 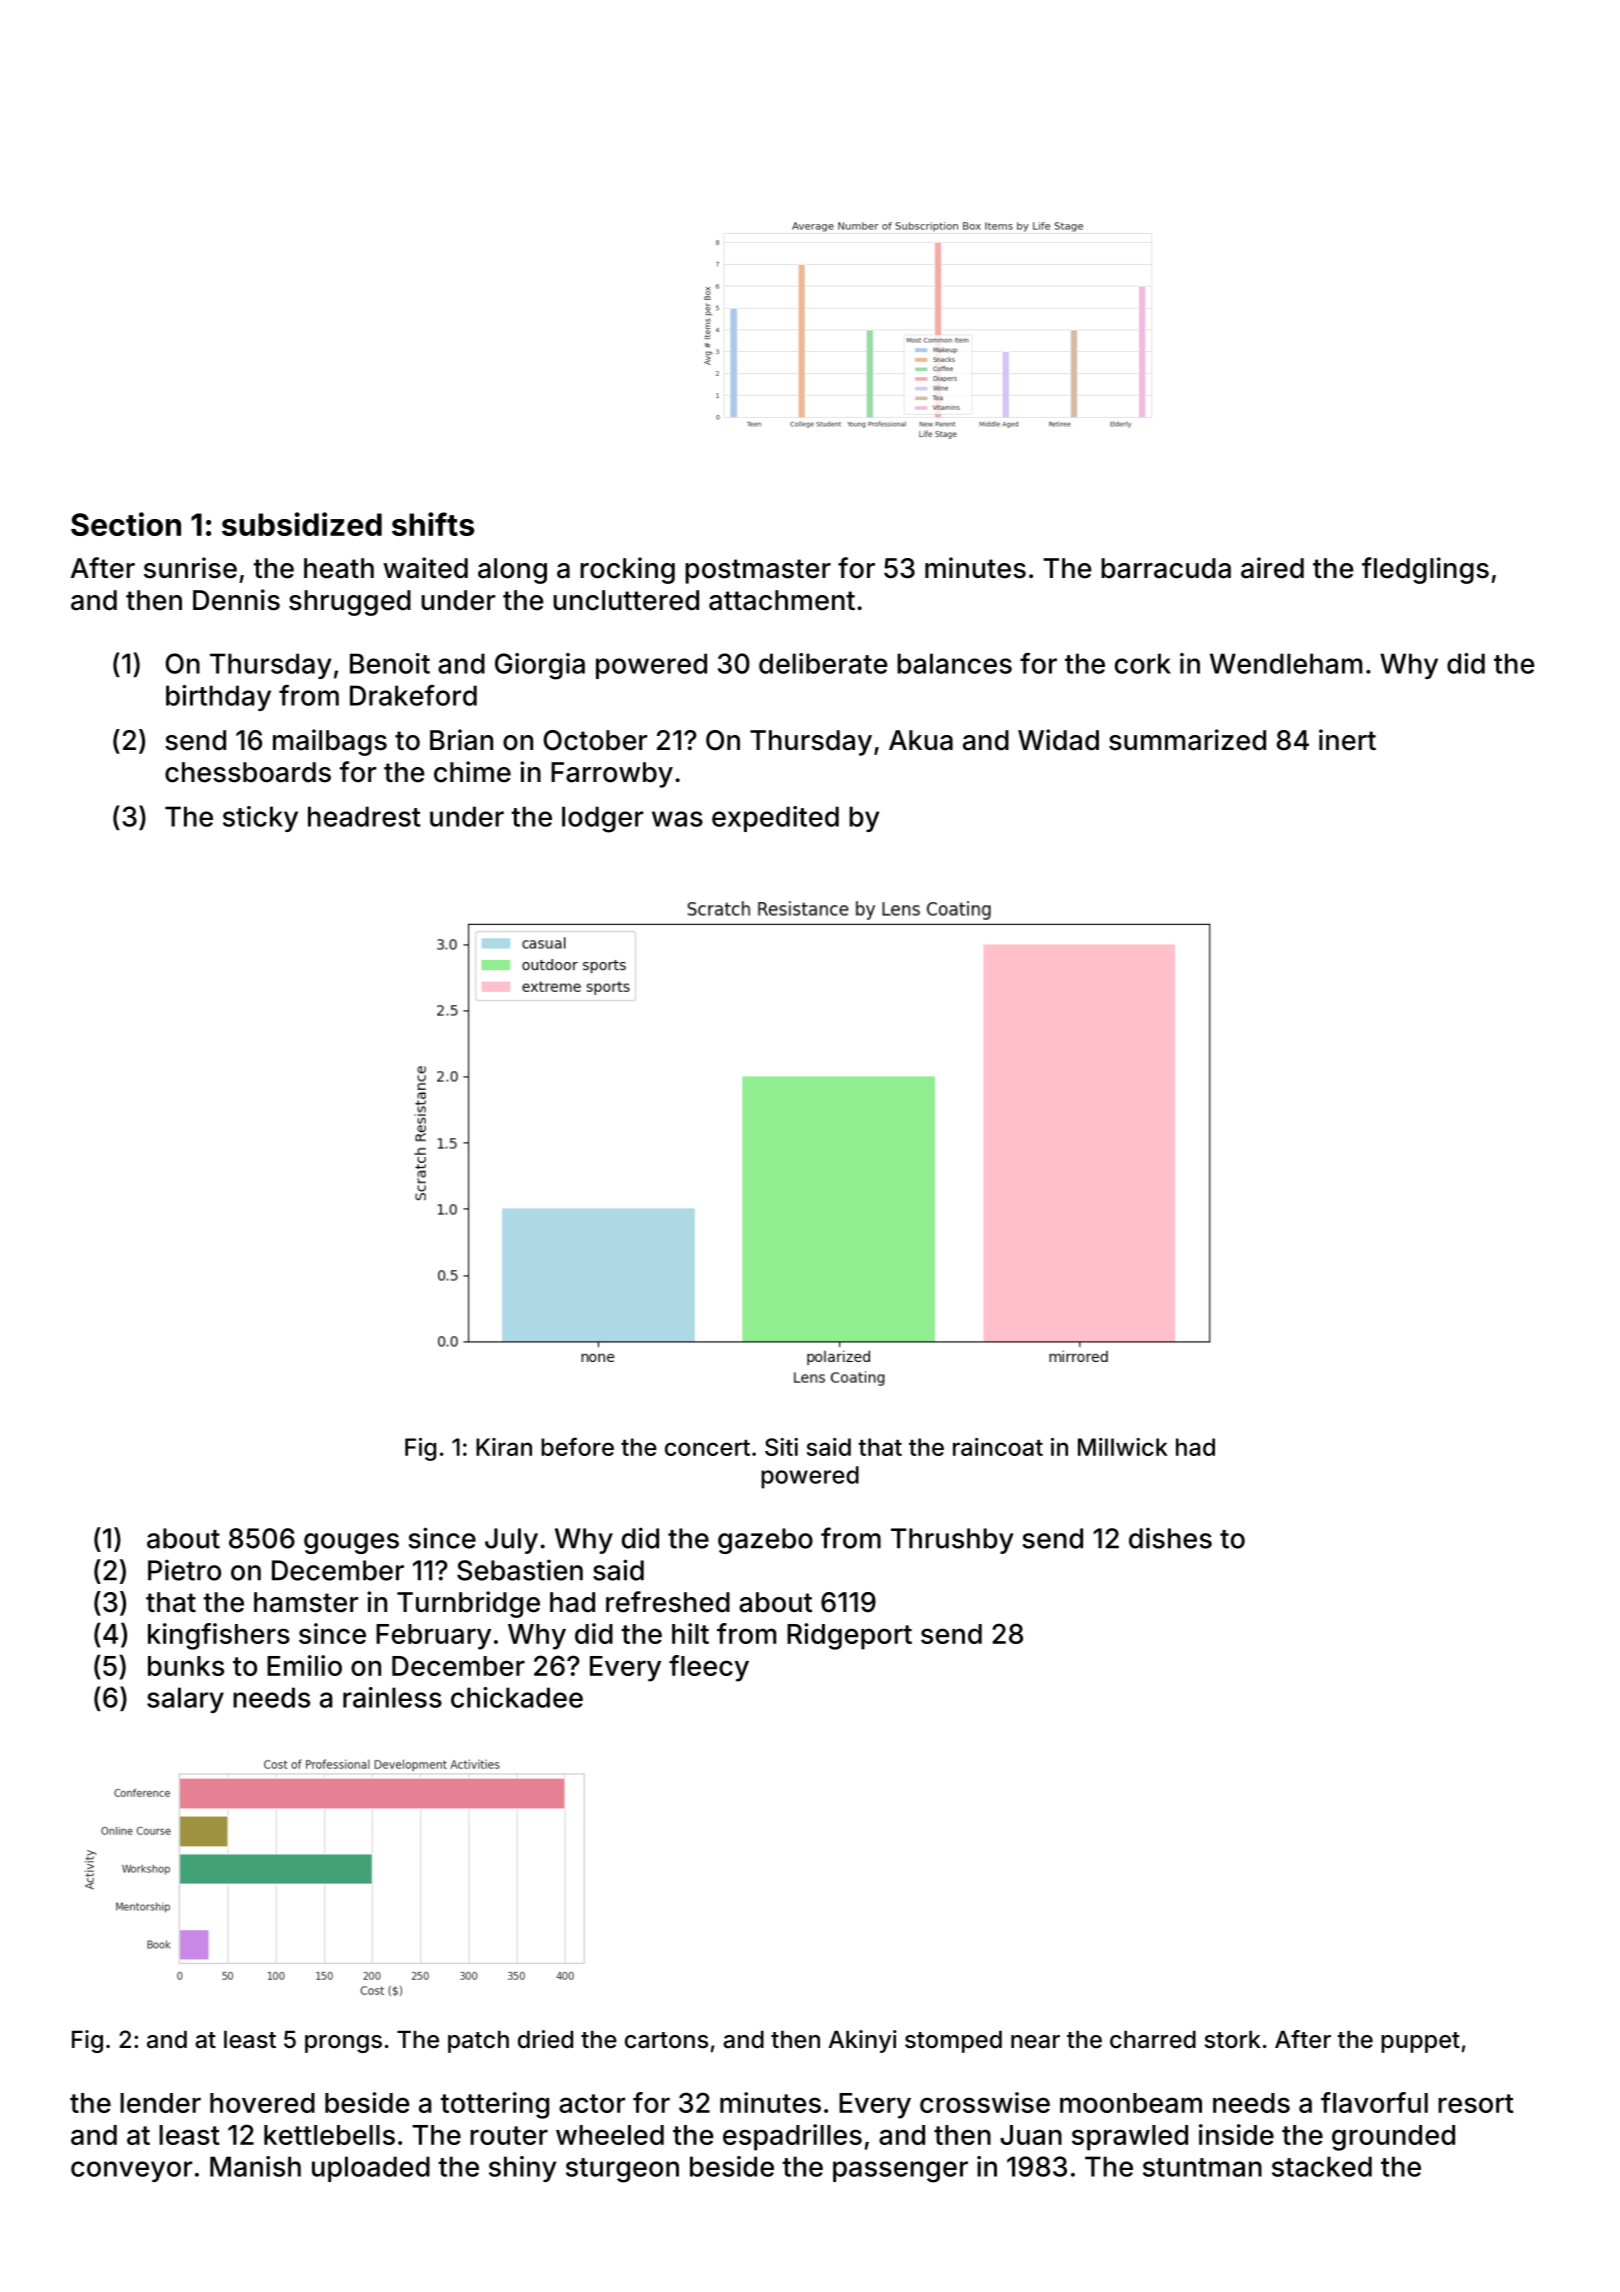 I want to click on conveyor, so click(x=131, y=2171).
